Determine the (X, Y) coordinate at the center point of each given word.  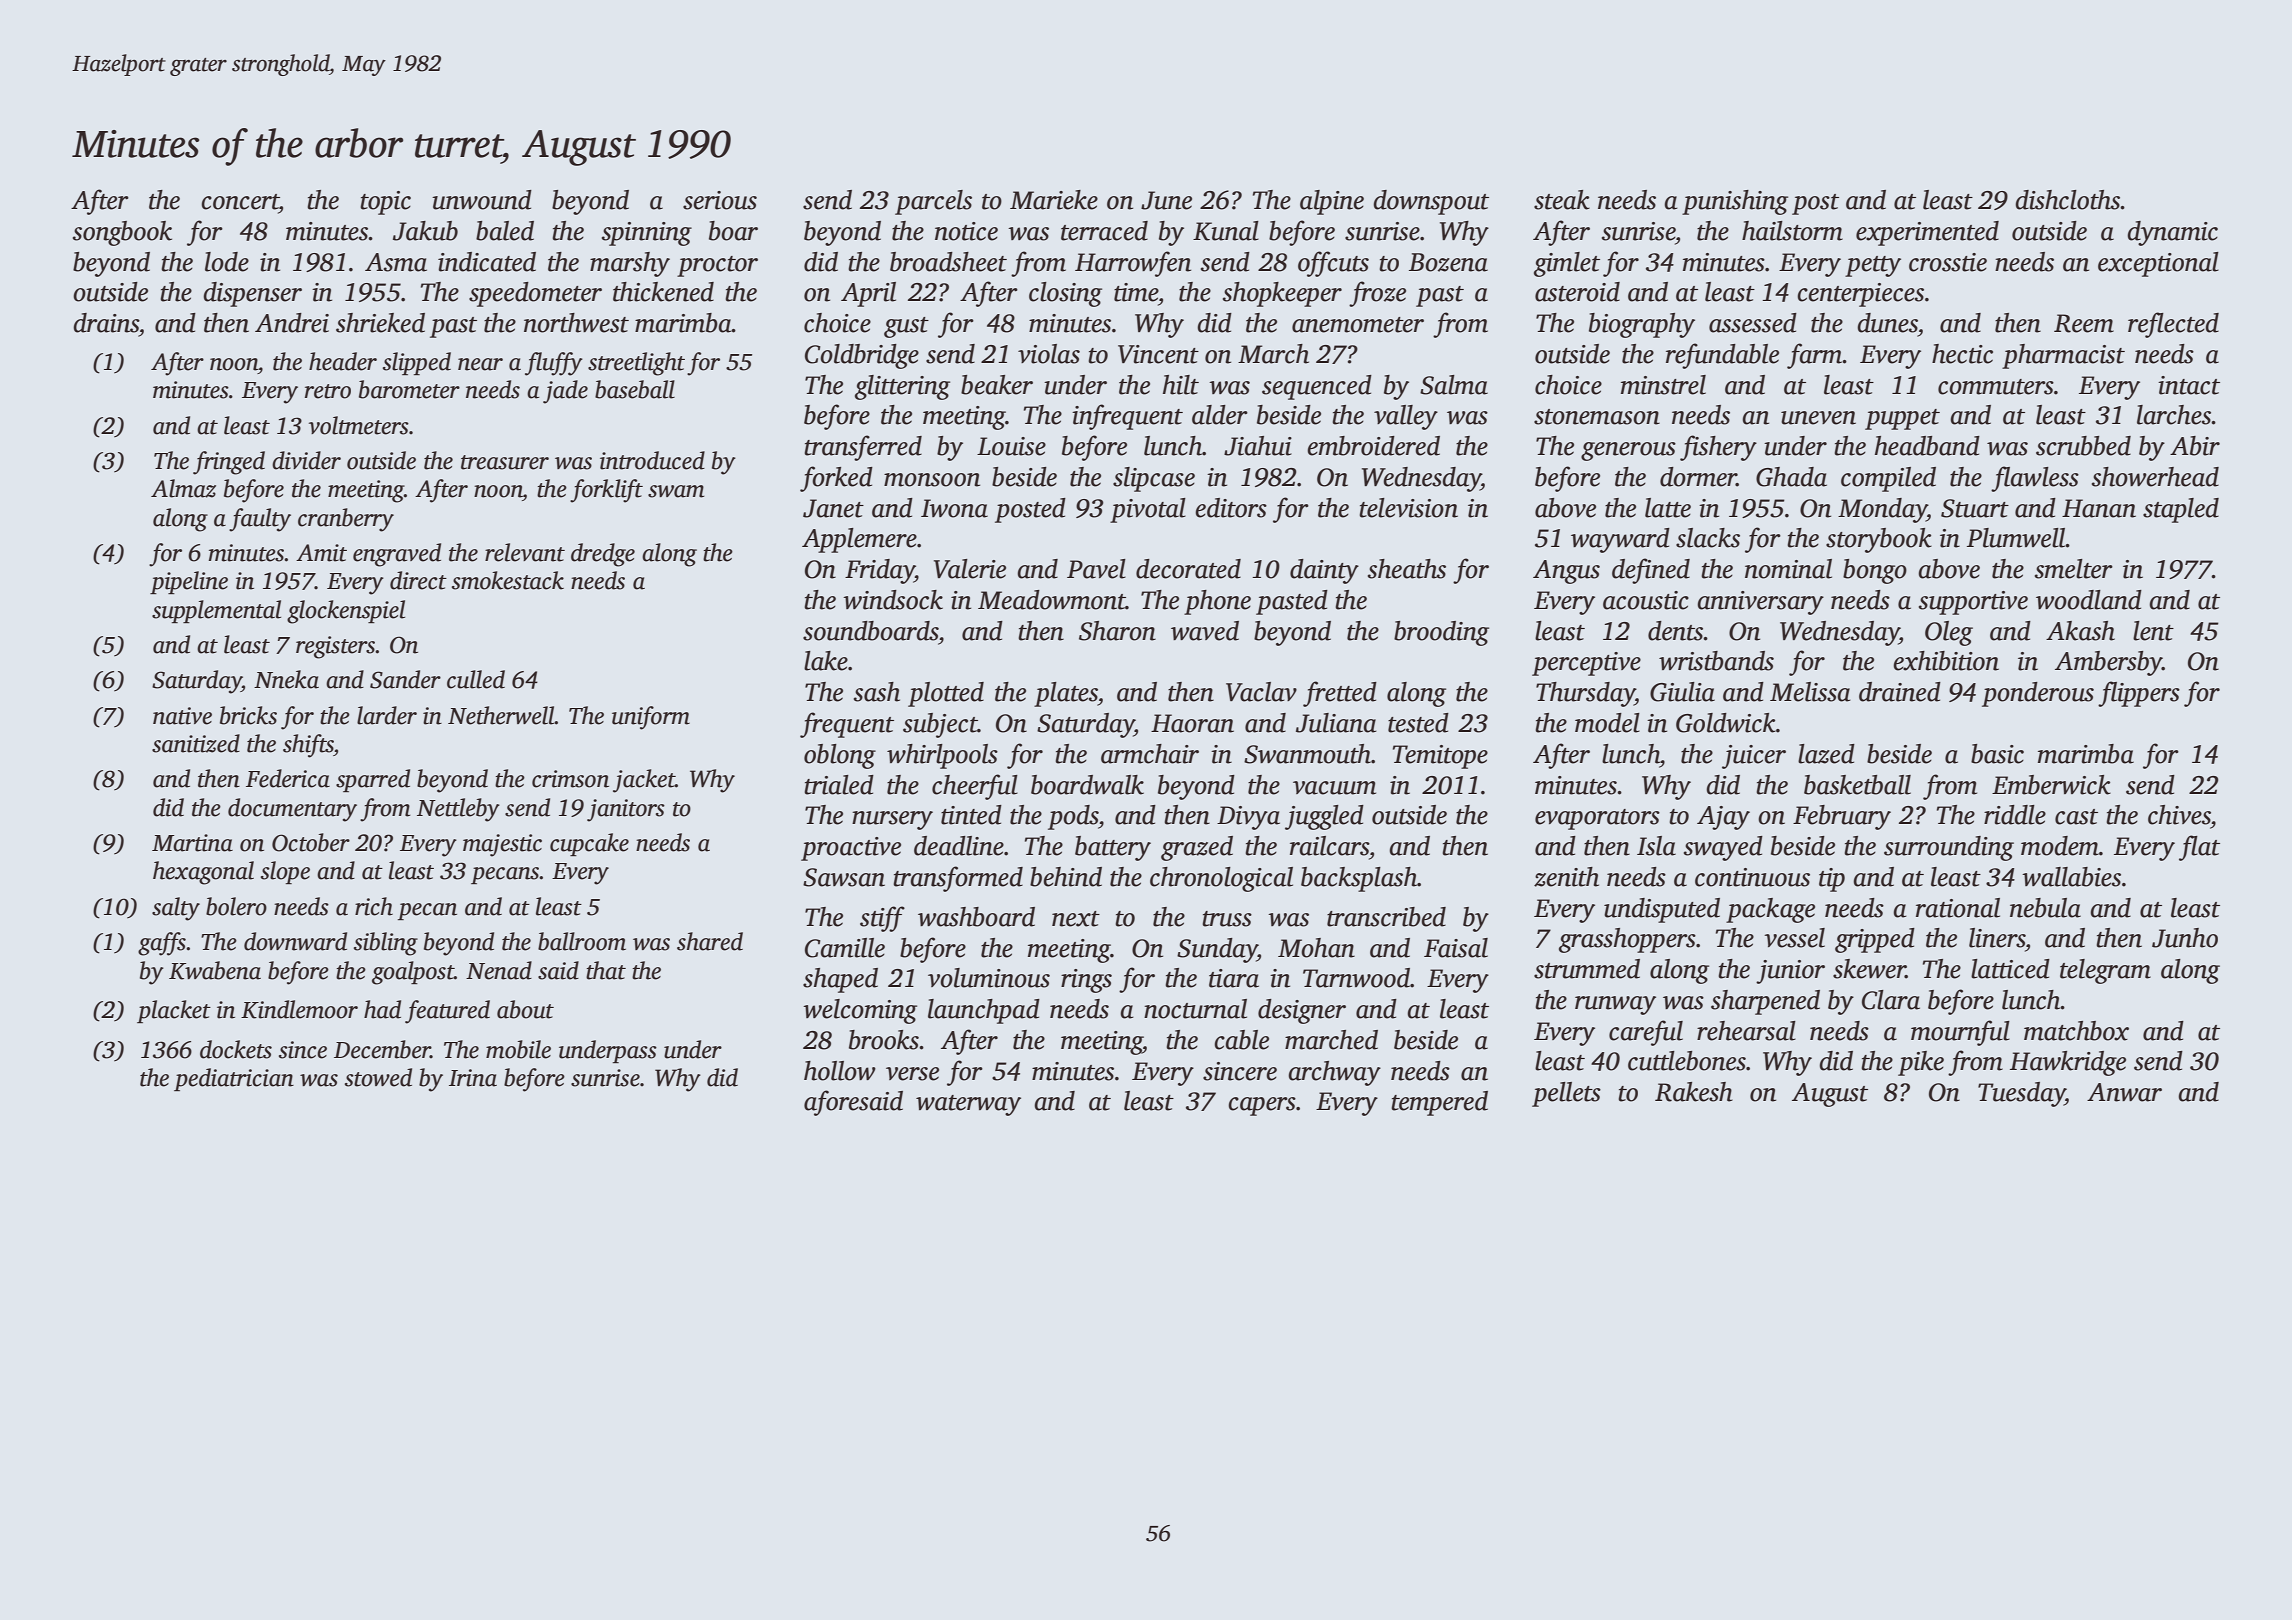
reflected (2173, 325)
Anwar (2124, 1092)
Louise (1011, 446)
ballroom (582, 941)
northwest (576, 323)
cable (1241, 1040)
